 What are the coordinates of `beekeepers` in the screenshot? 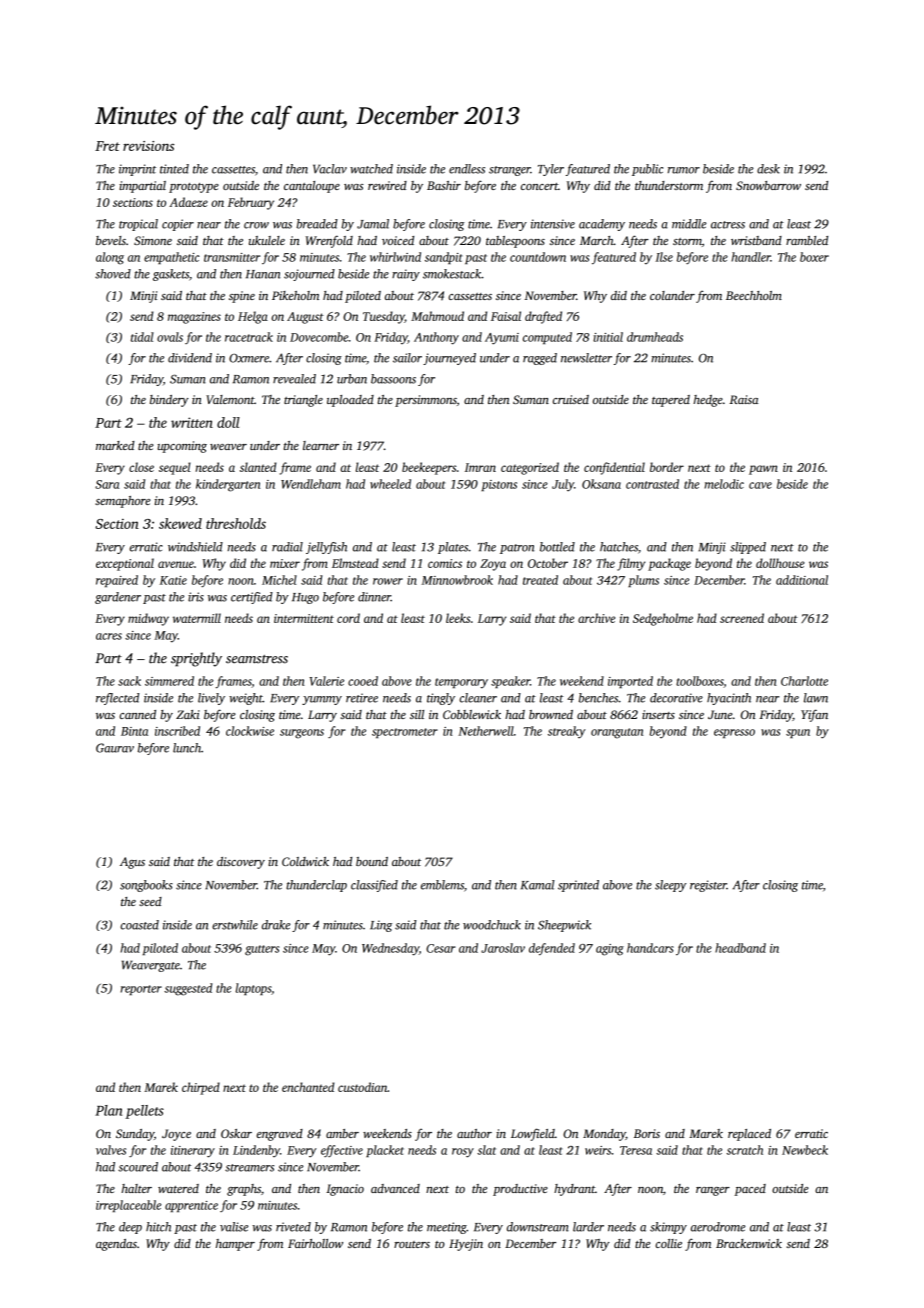 It's located at (429, 468).
